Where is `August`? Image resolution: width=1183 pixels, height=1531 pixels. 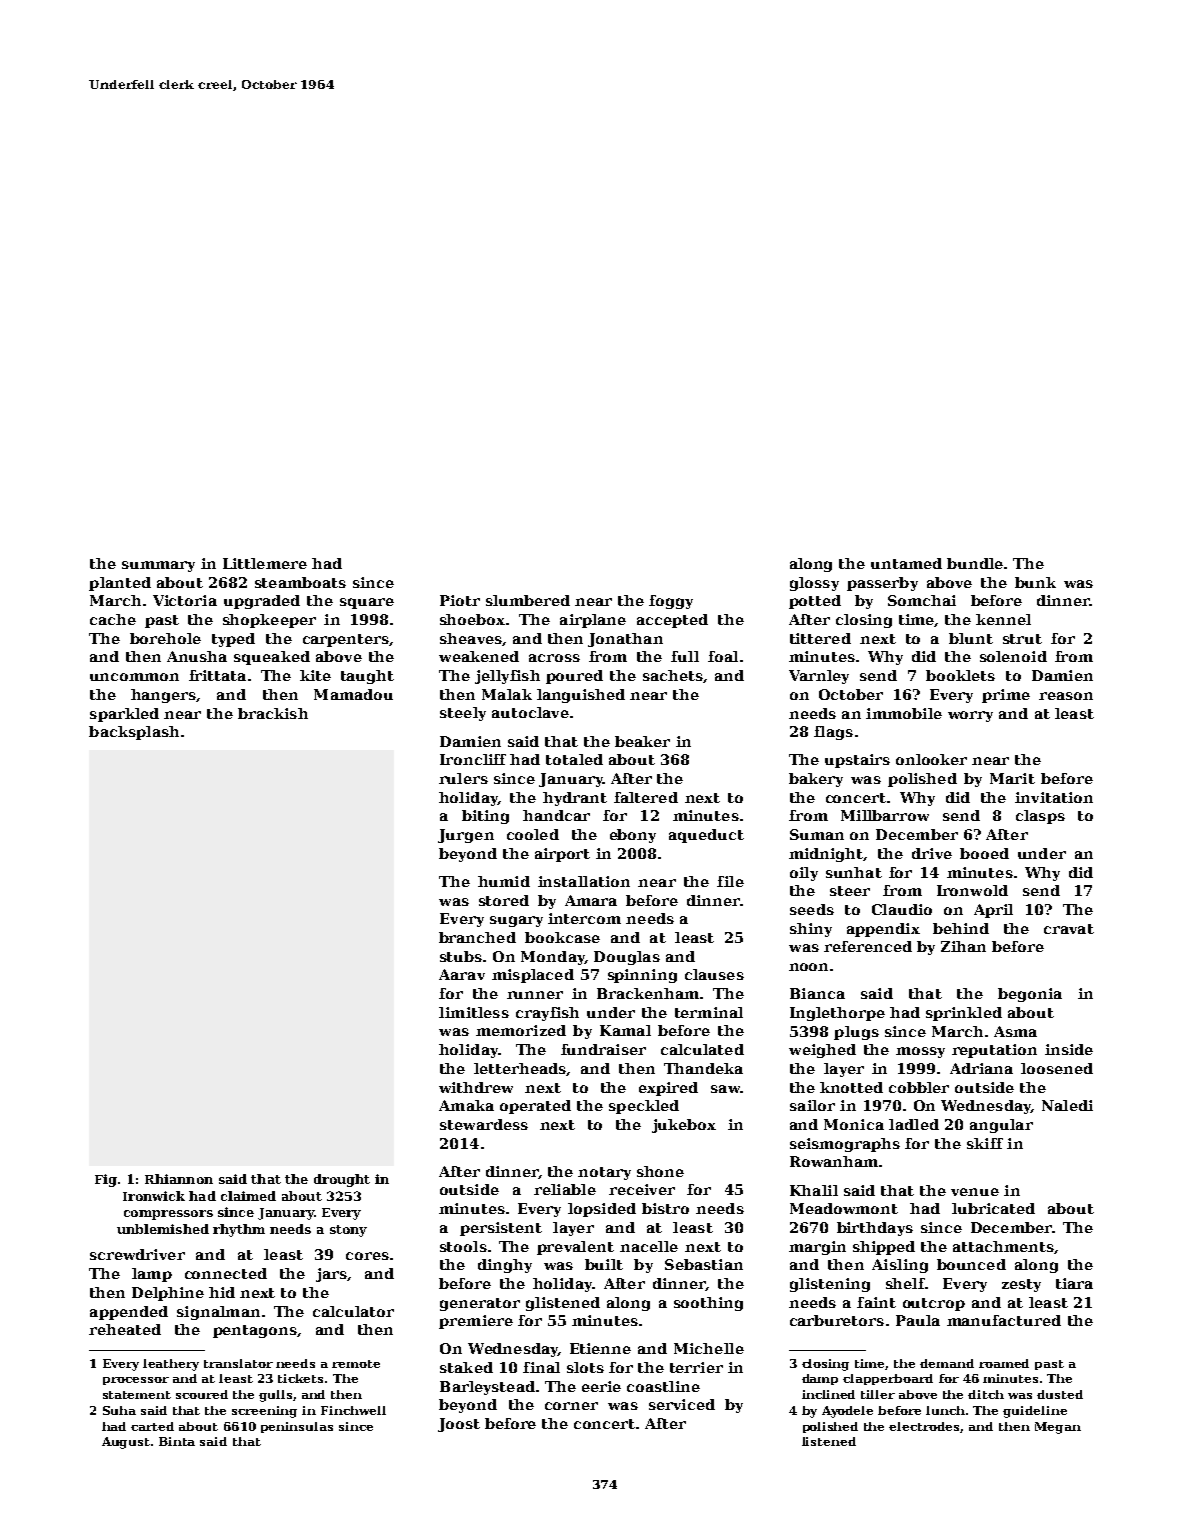 August is located at coordinates (126, 1443).
